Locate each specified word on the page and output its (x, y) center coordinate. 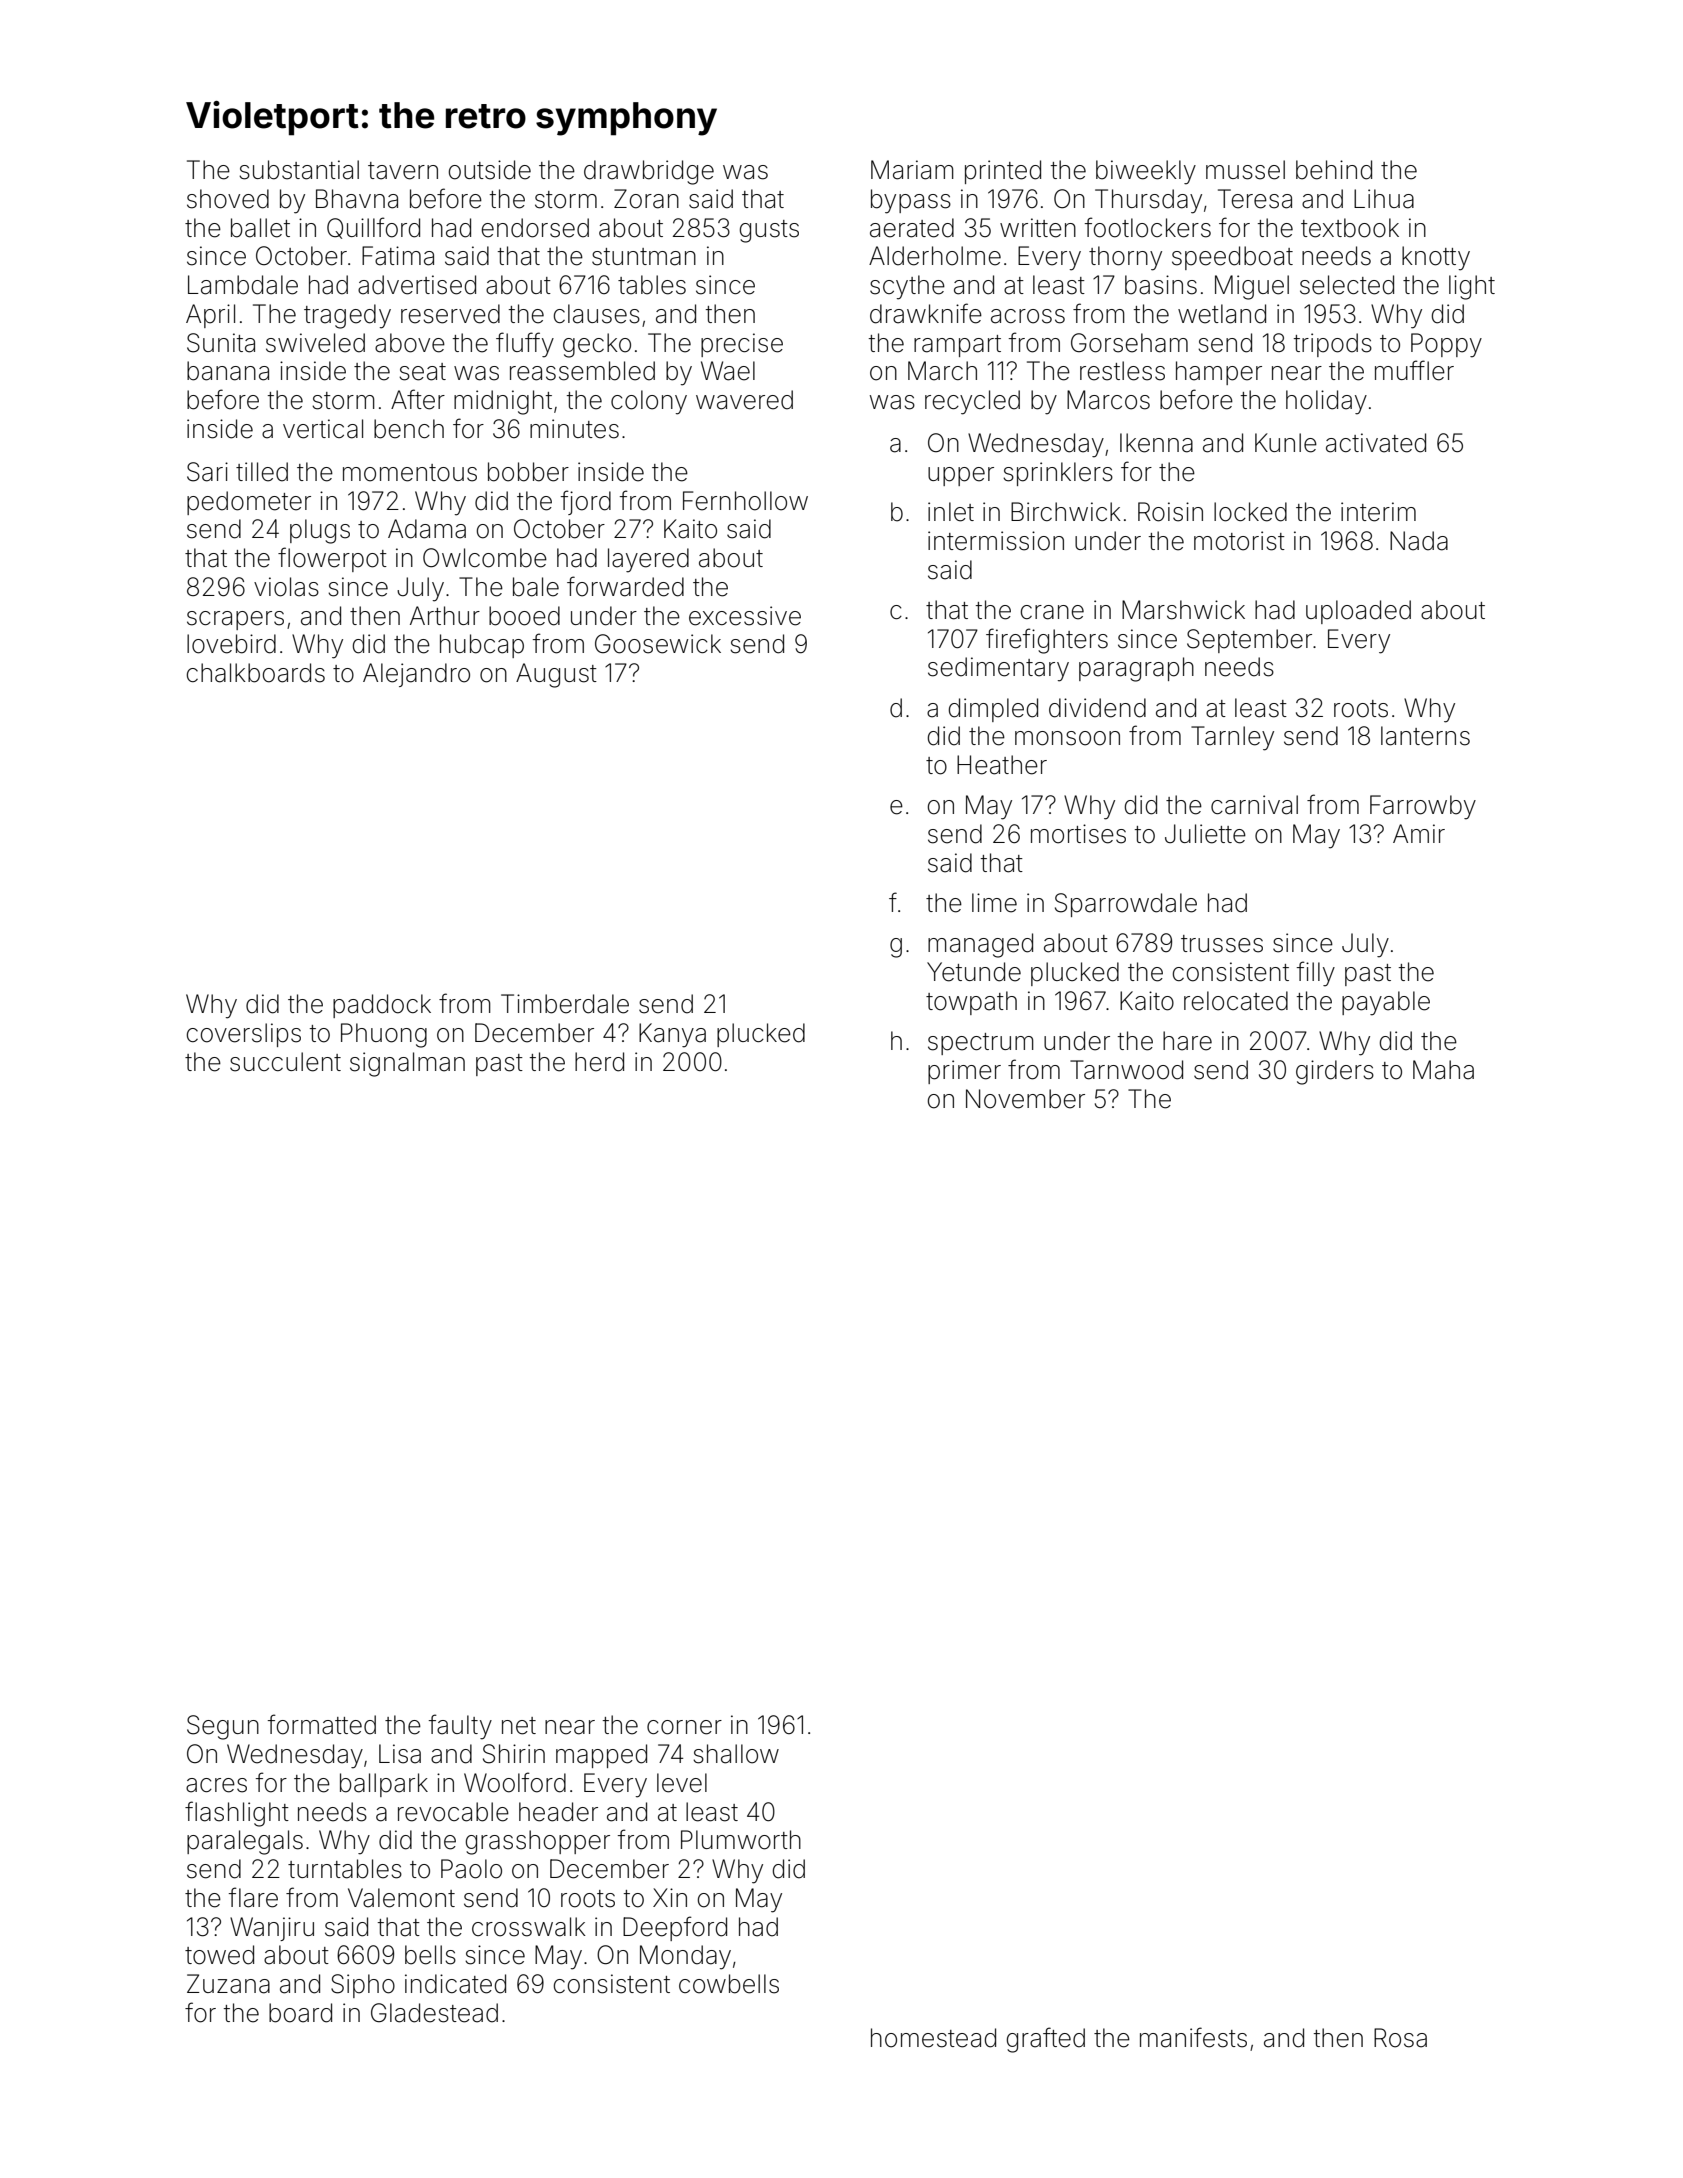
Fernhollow (745, 501)
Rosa (1400, 2038)
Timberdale (565, 1004)
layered (648, 560)
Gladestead (434, 2013)
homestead (933, 2038)
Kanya (672, 1035)
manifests (1193, 2037)
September (1249, 641)
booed (524, 616)
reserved (450, 314)
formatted (322, 1724)
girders (1335, 1072)
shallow (736, 1754)
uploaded (1358, 612)
